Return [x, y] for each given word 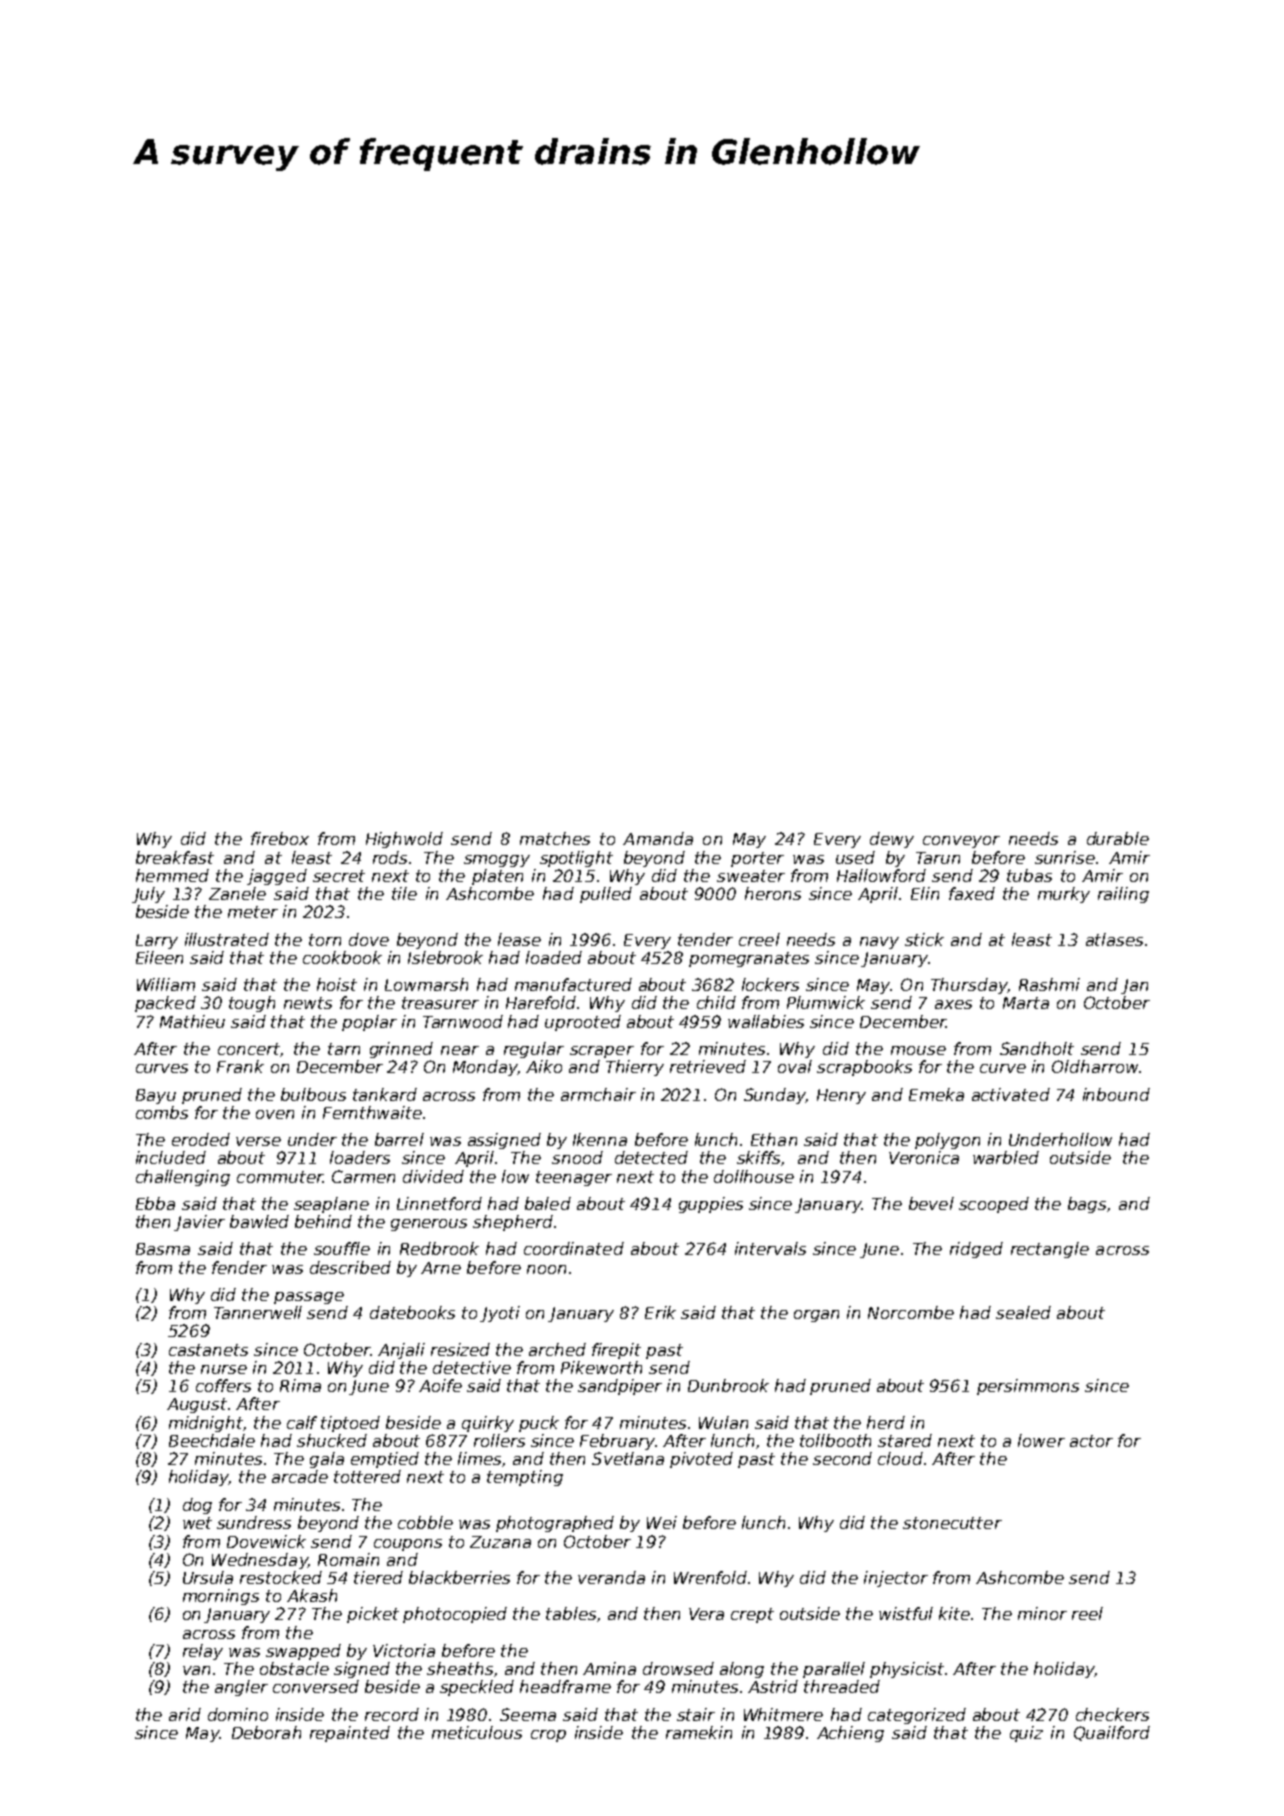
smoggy [497, 861]
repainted [350, 1734]
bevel [931, 1203]
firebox [280, 838]
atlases [1114, 939]
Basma [163, 1249]
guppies [711, 1205]
